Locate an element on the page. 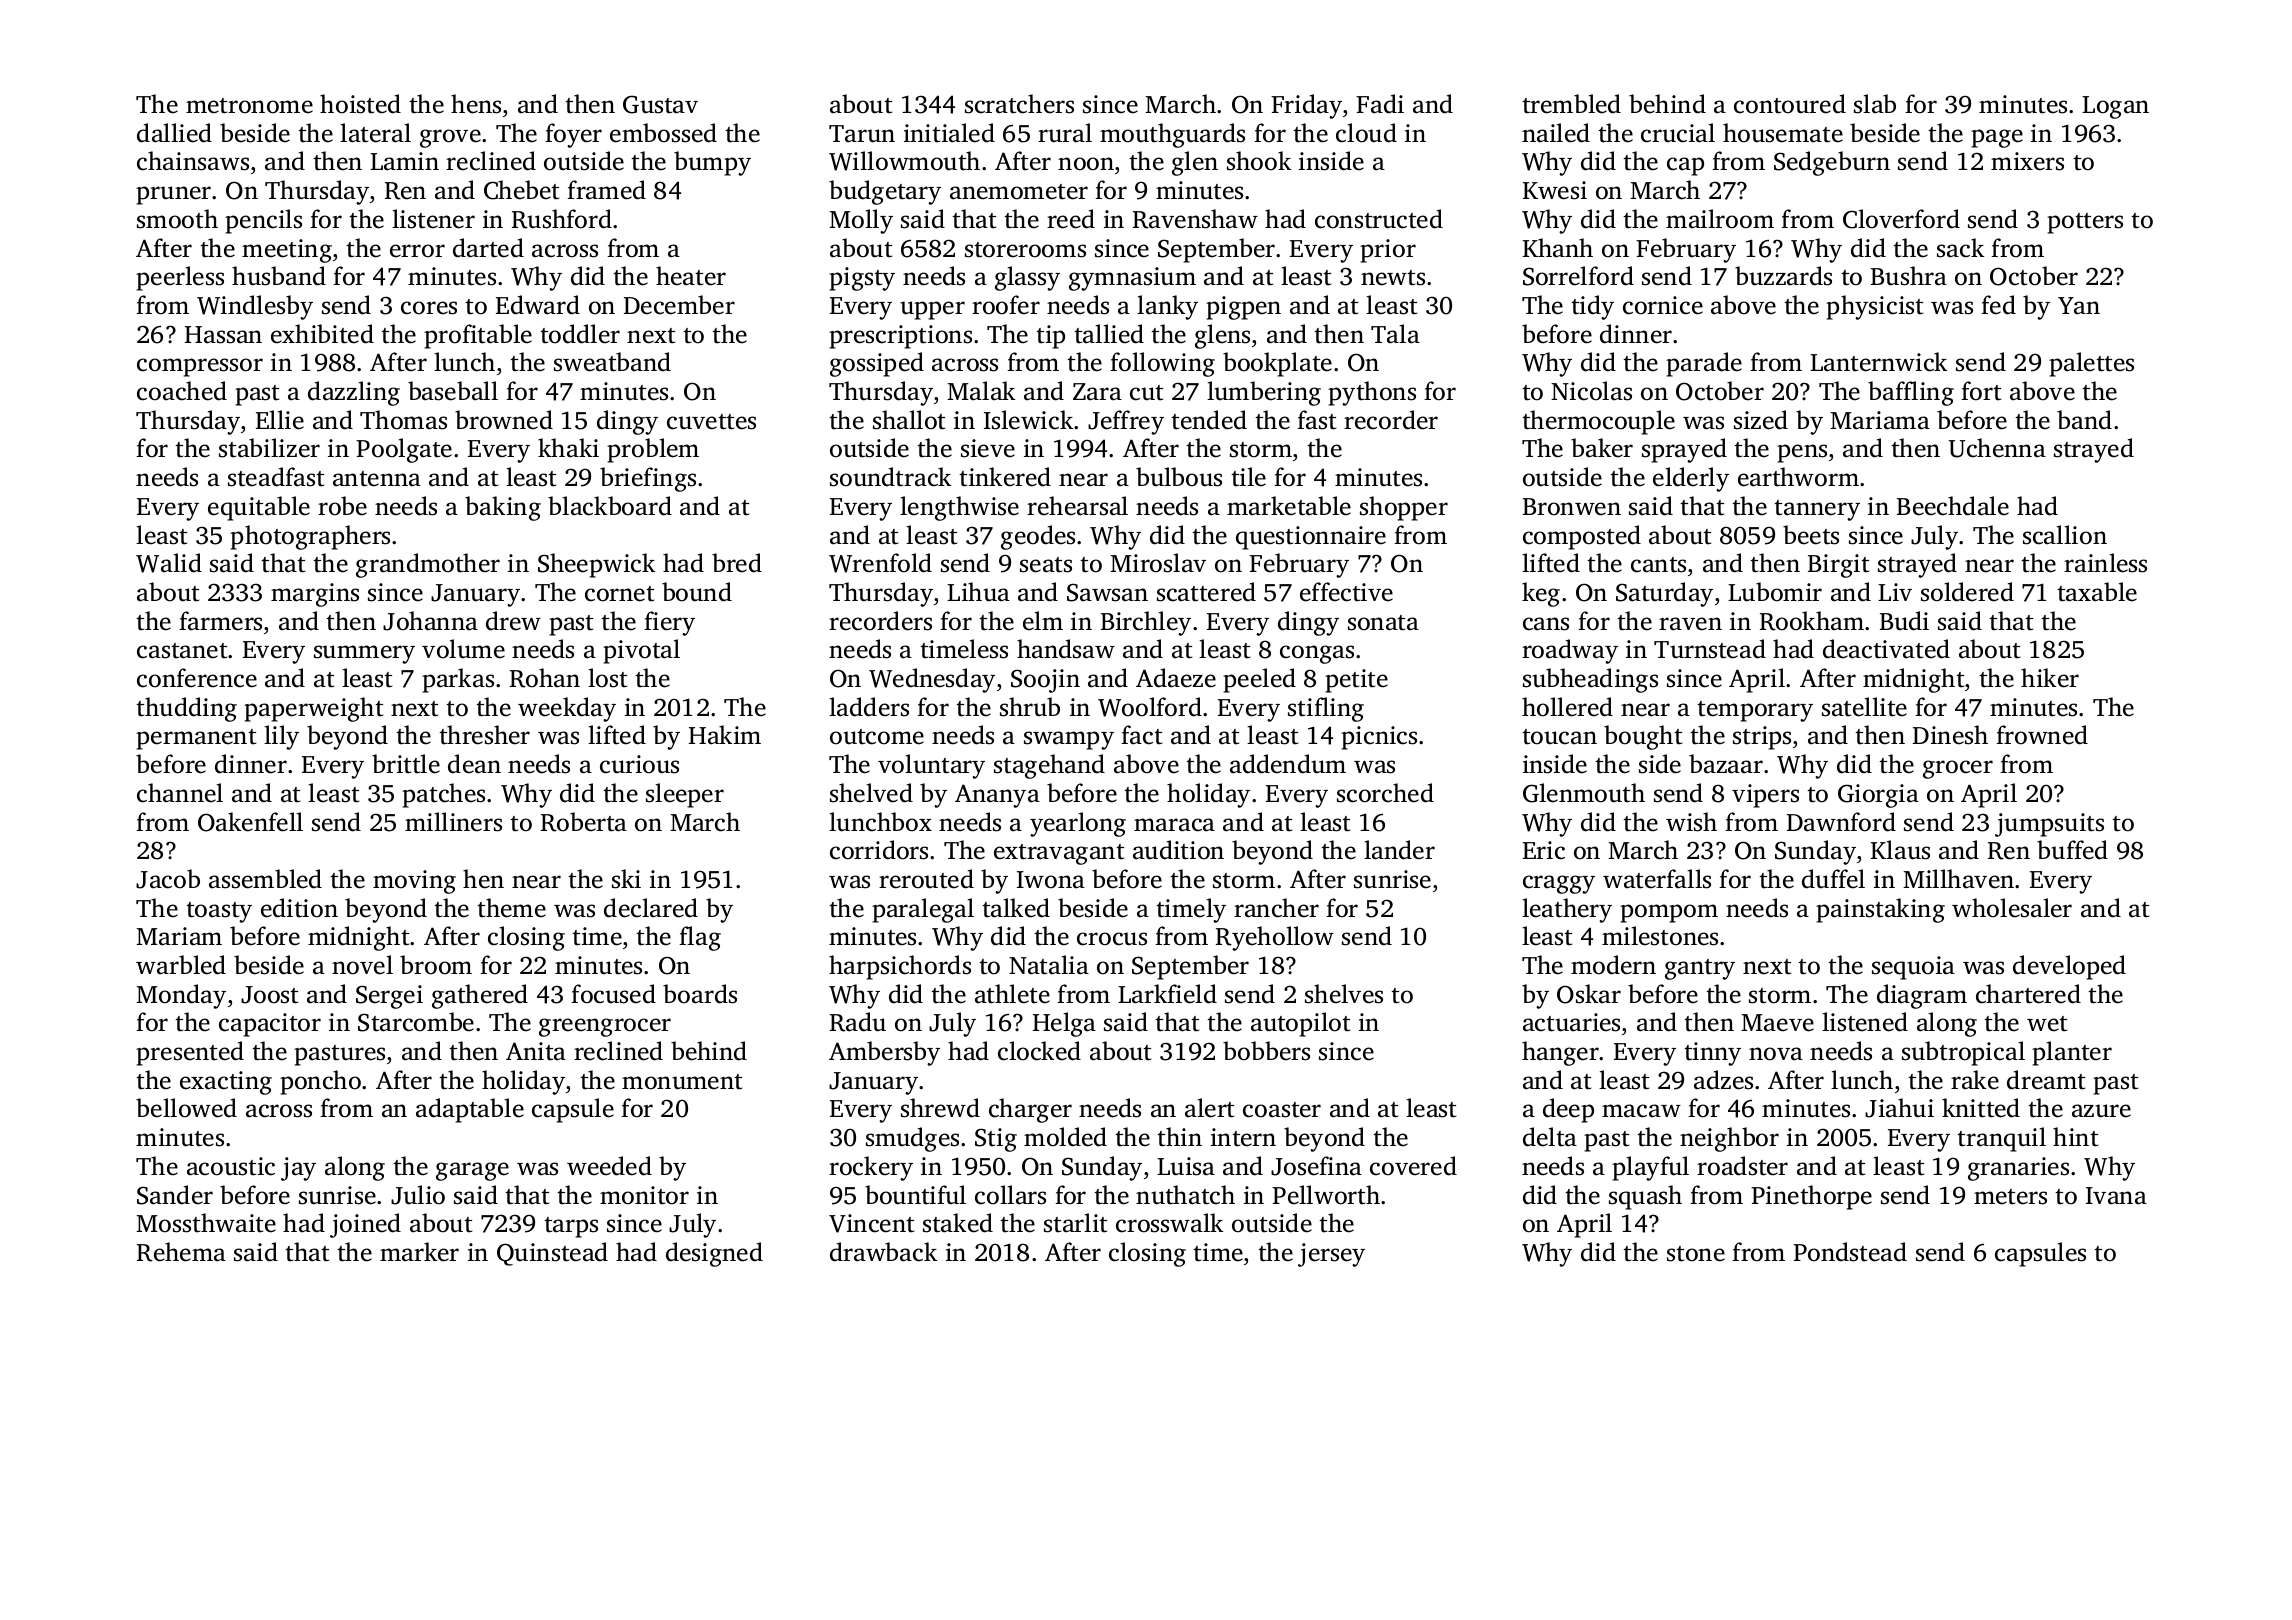 The width and height of the image is (2292, 1620). Uchenna is located at coordinates (1997, 448).
